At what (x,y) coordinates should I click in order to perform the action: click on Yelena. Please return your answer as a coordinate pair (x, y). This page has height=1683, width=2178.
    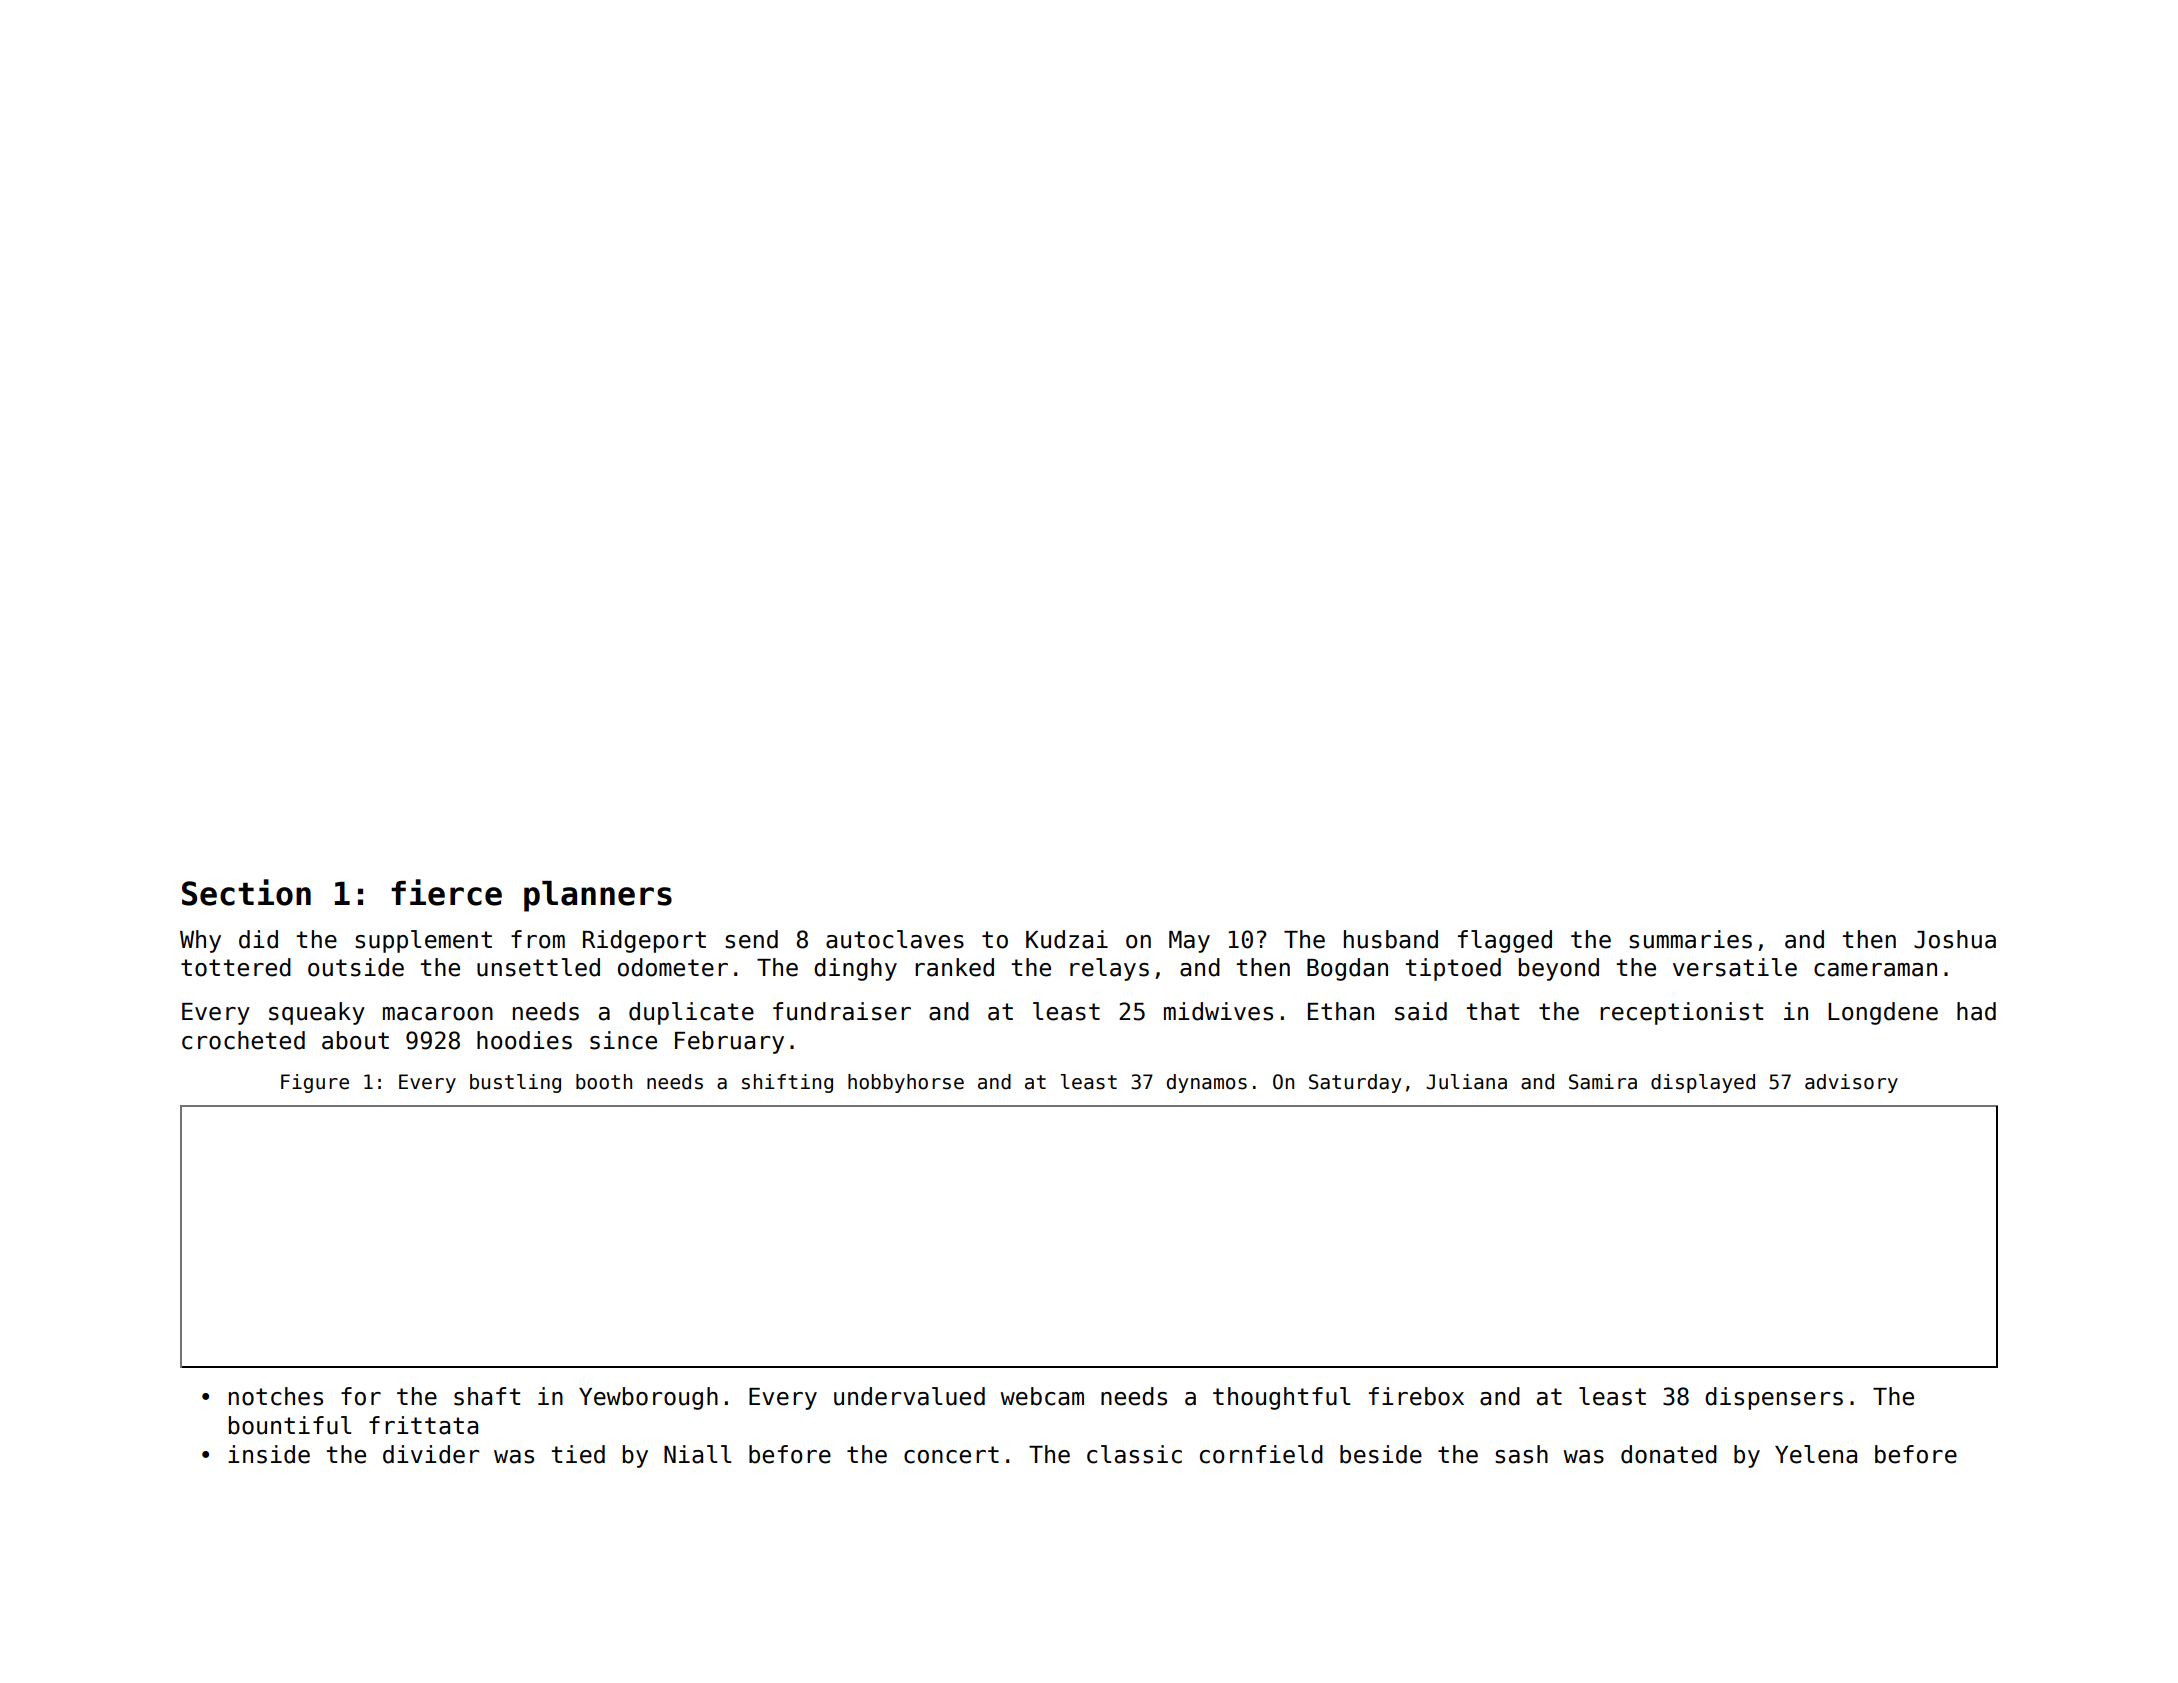
    Looking at the image, I should click on (1816, 1454).
